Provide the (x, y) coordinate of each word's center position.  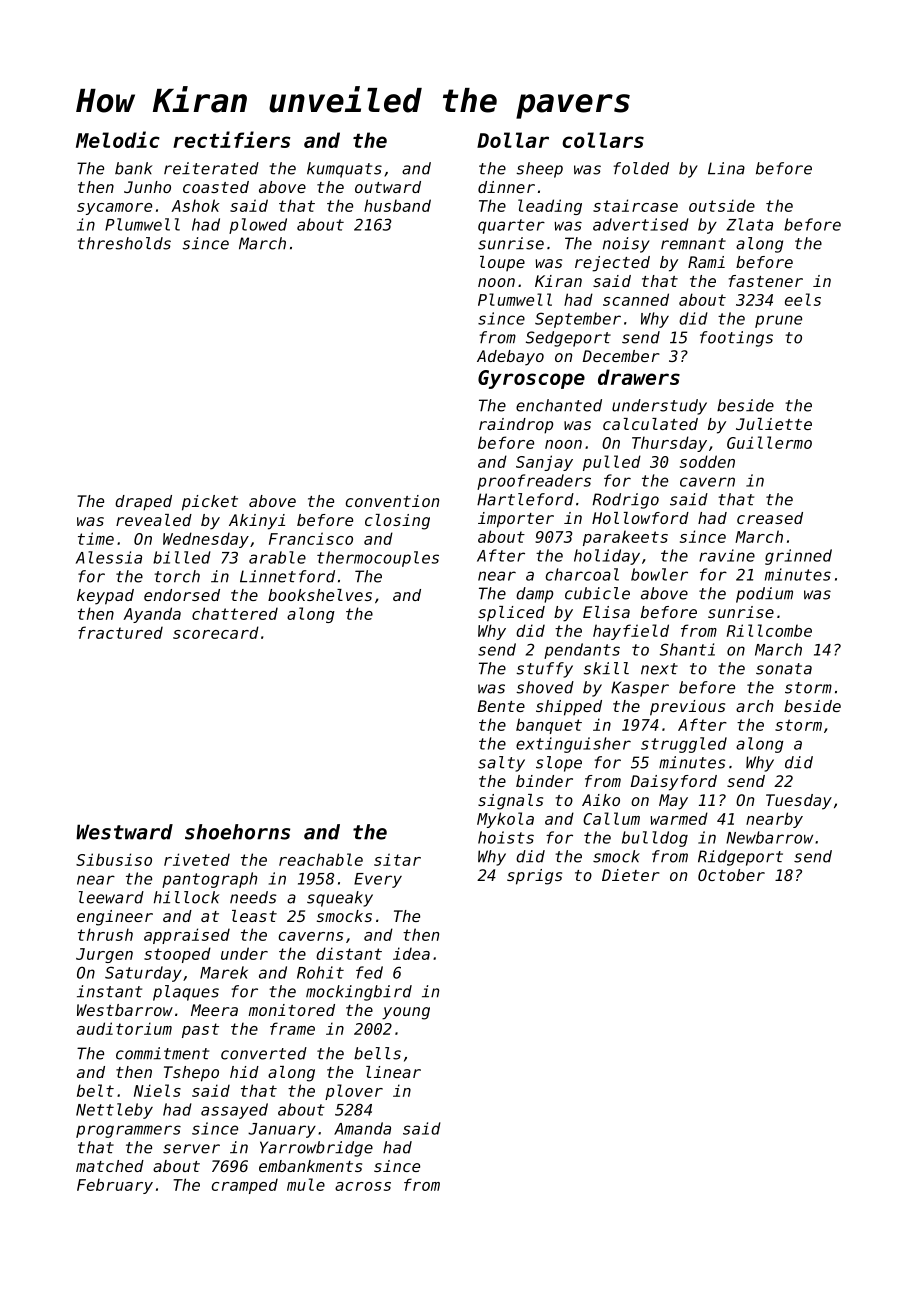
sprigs (534, 877)
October (731, 875)
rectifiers (232, 139)
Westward (124, 832)
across (363, 1186)
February (115, 1186)
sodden (707, 461)
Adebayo (510, 358)
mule (306, 1184)
